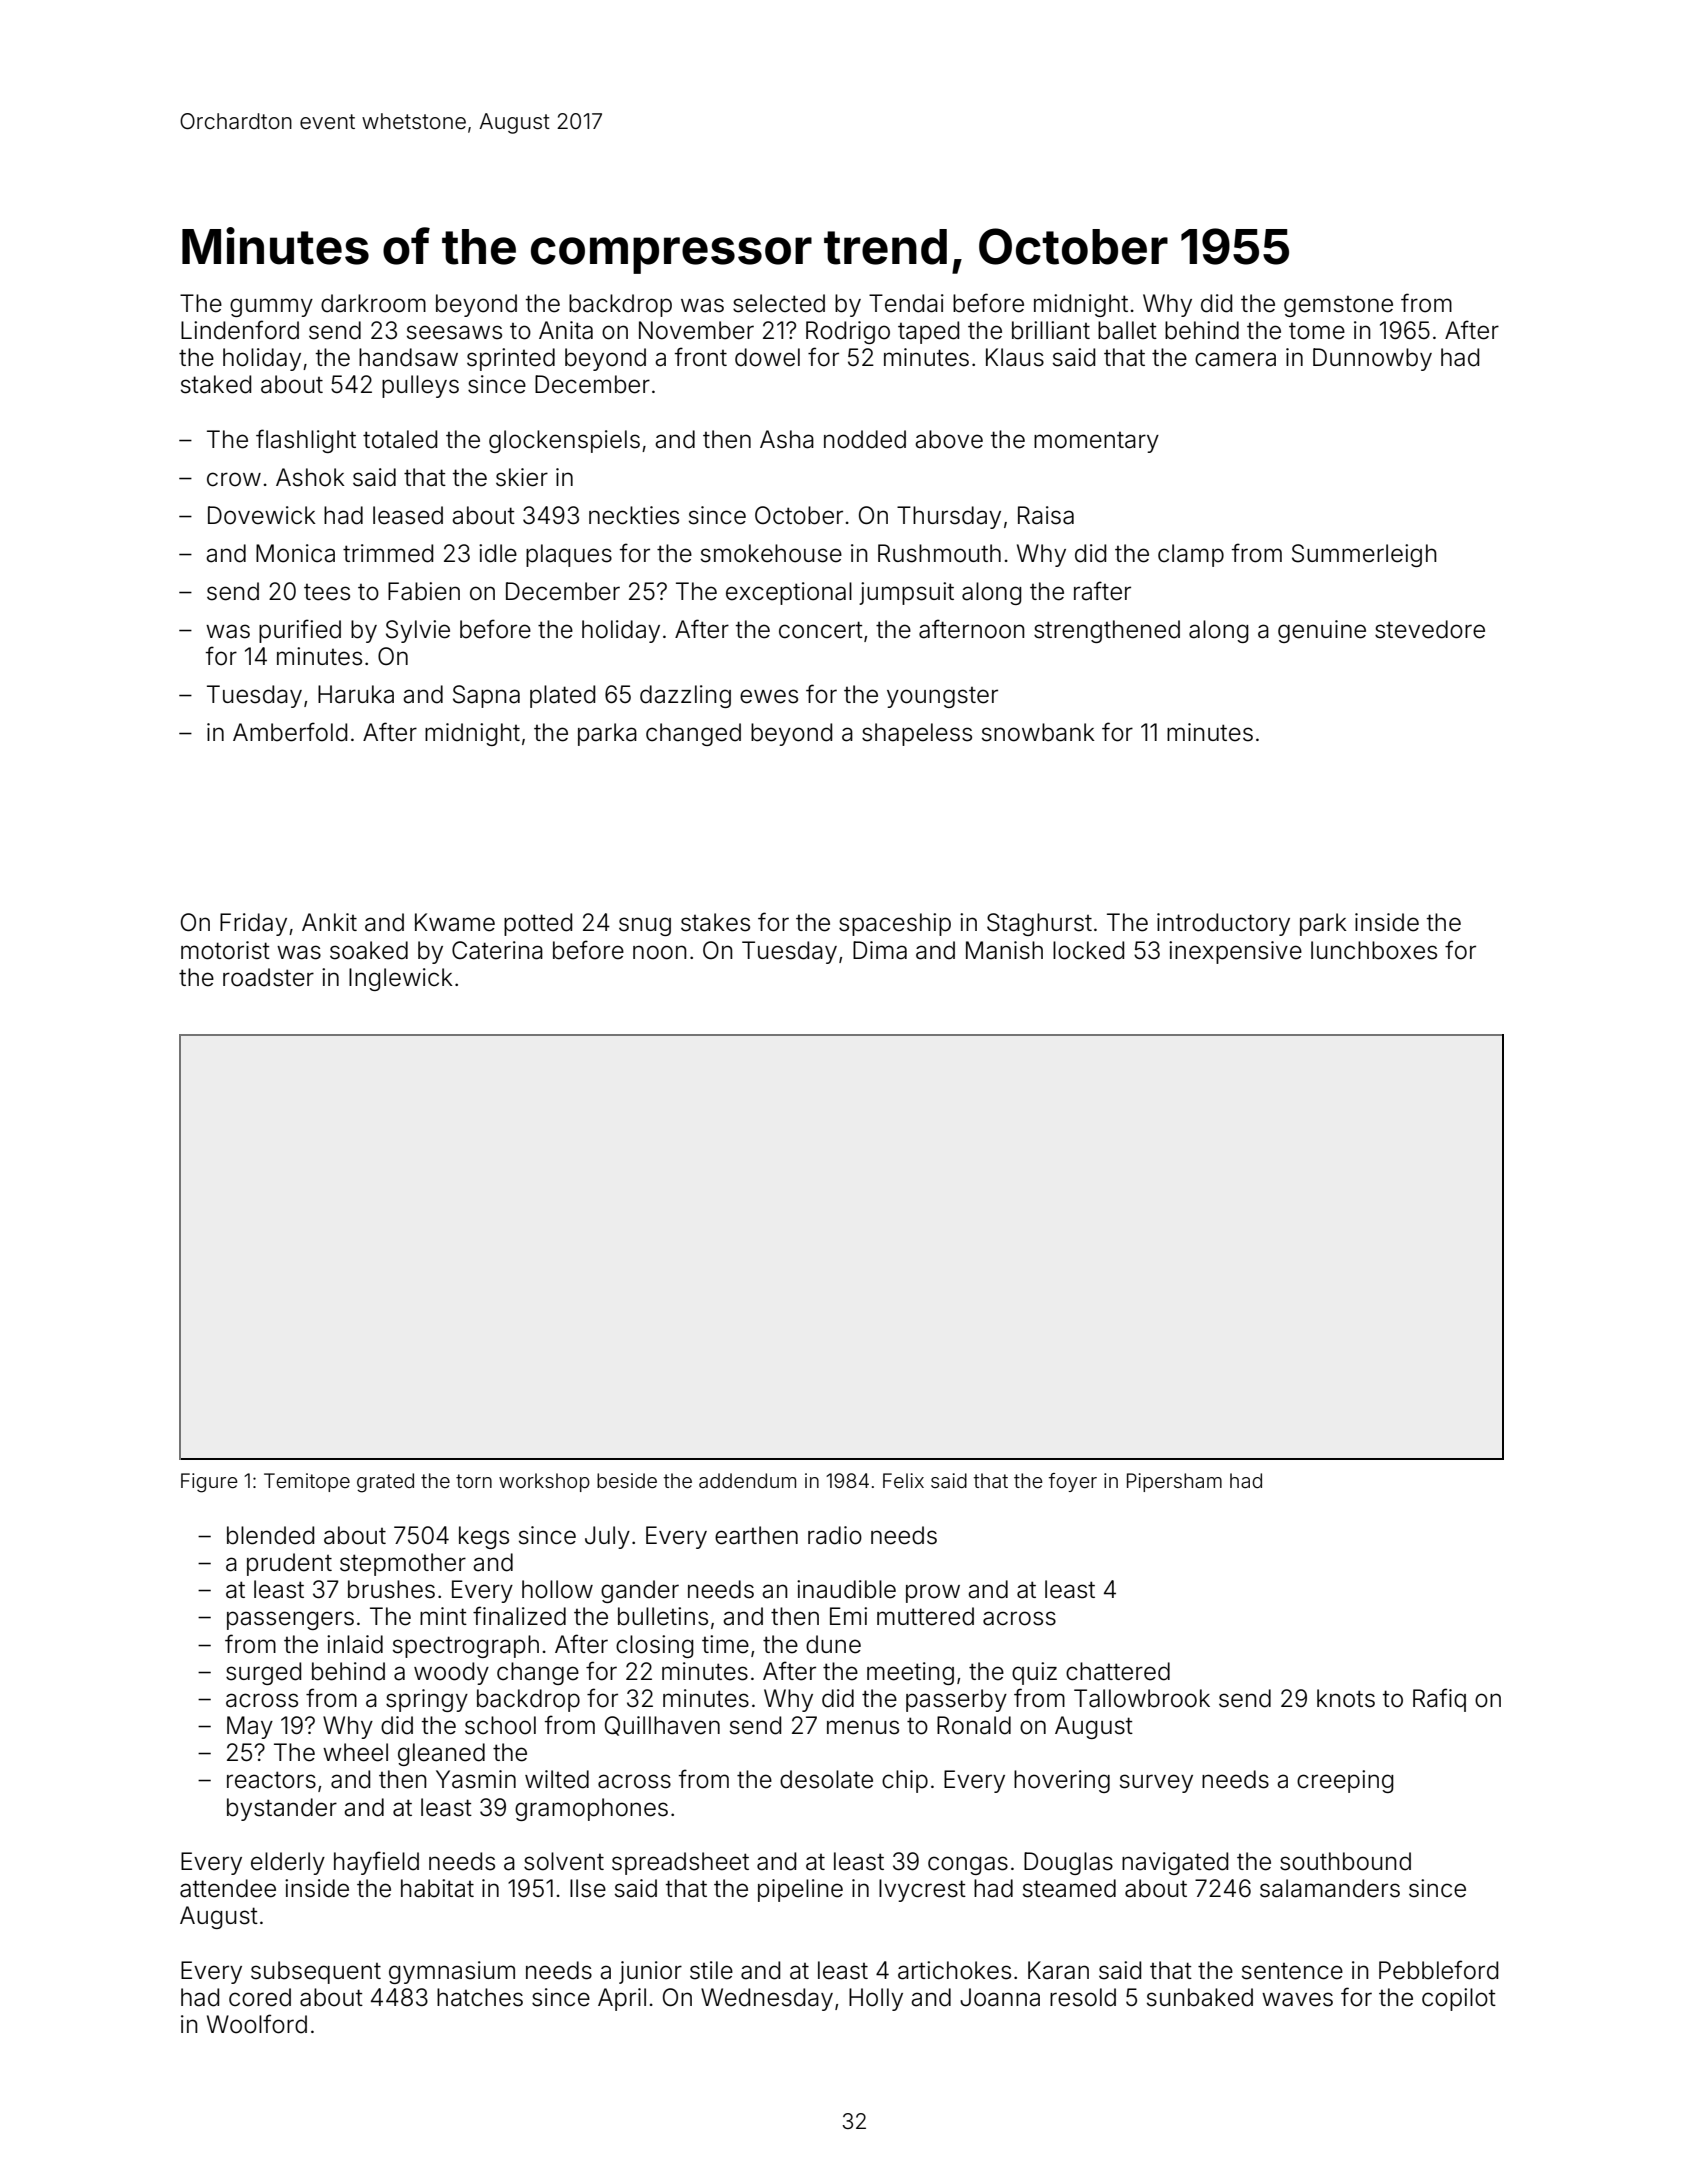 This screenshot has width=1683, height=2178. What do you see at coordinates (1430, 629) in the screenshot?
I see `stevedore` at bounding box center [1430, 629].
